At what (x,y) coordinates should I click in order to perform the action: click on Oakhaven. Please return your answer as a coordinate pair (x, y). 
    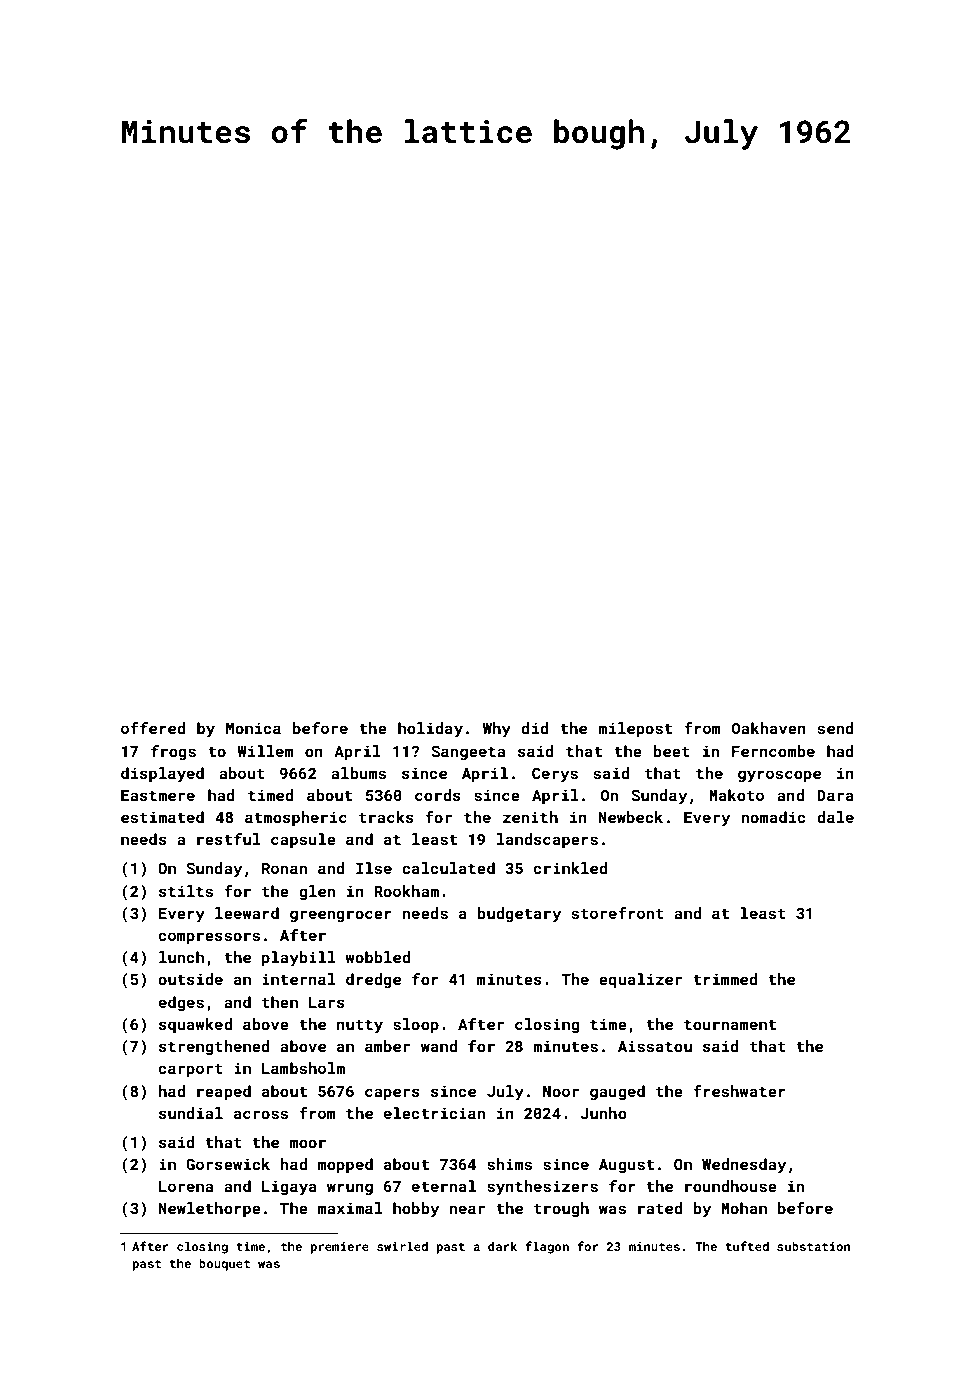
    Looking at the image, I should click on (769, 728).
